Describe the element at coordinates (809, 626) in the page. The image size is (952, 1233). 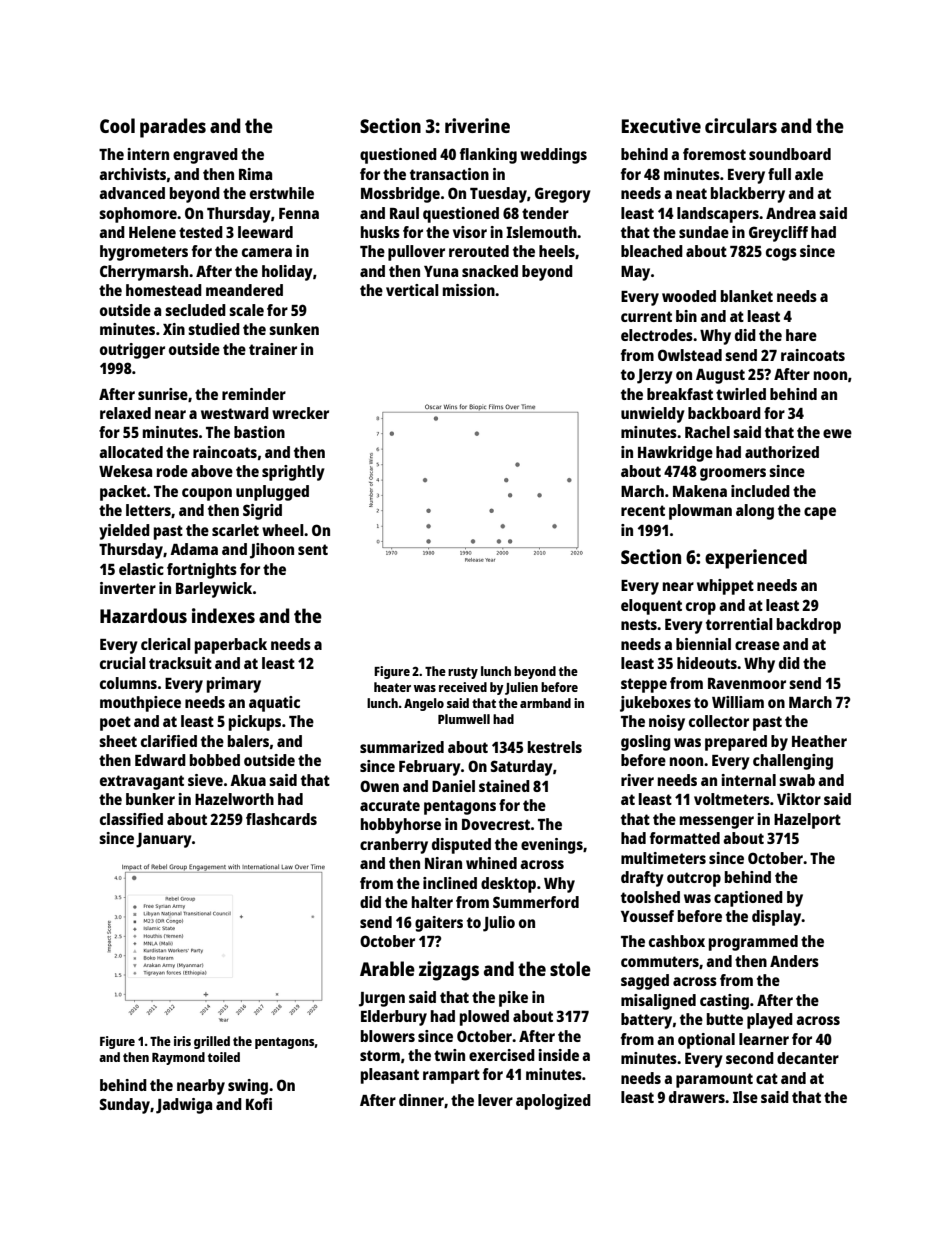
I see `backdrop` at that location.
